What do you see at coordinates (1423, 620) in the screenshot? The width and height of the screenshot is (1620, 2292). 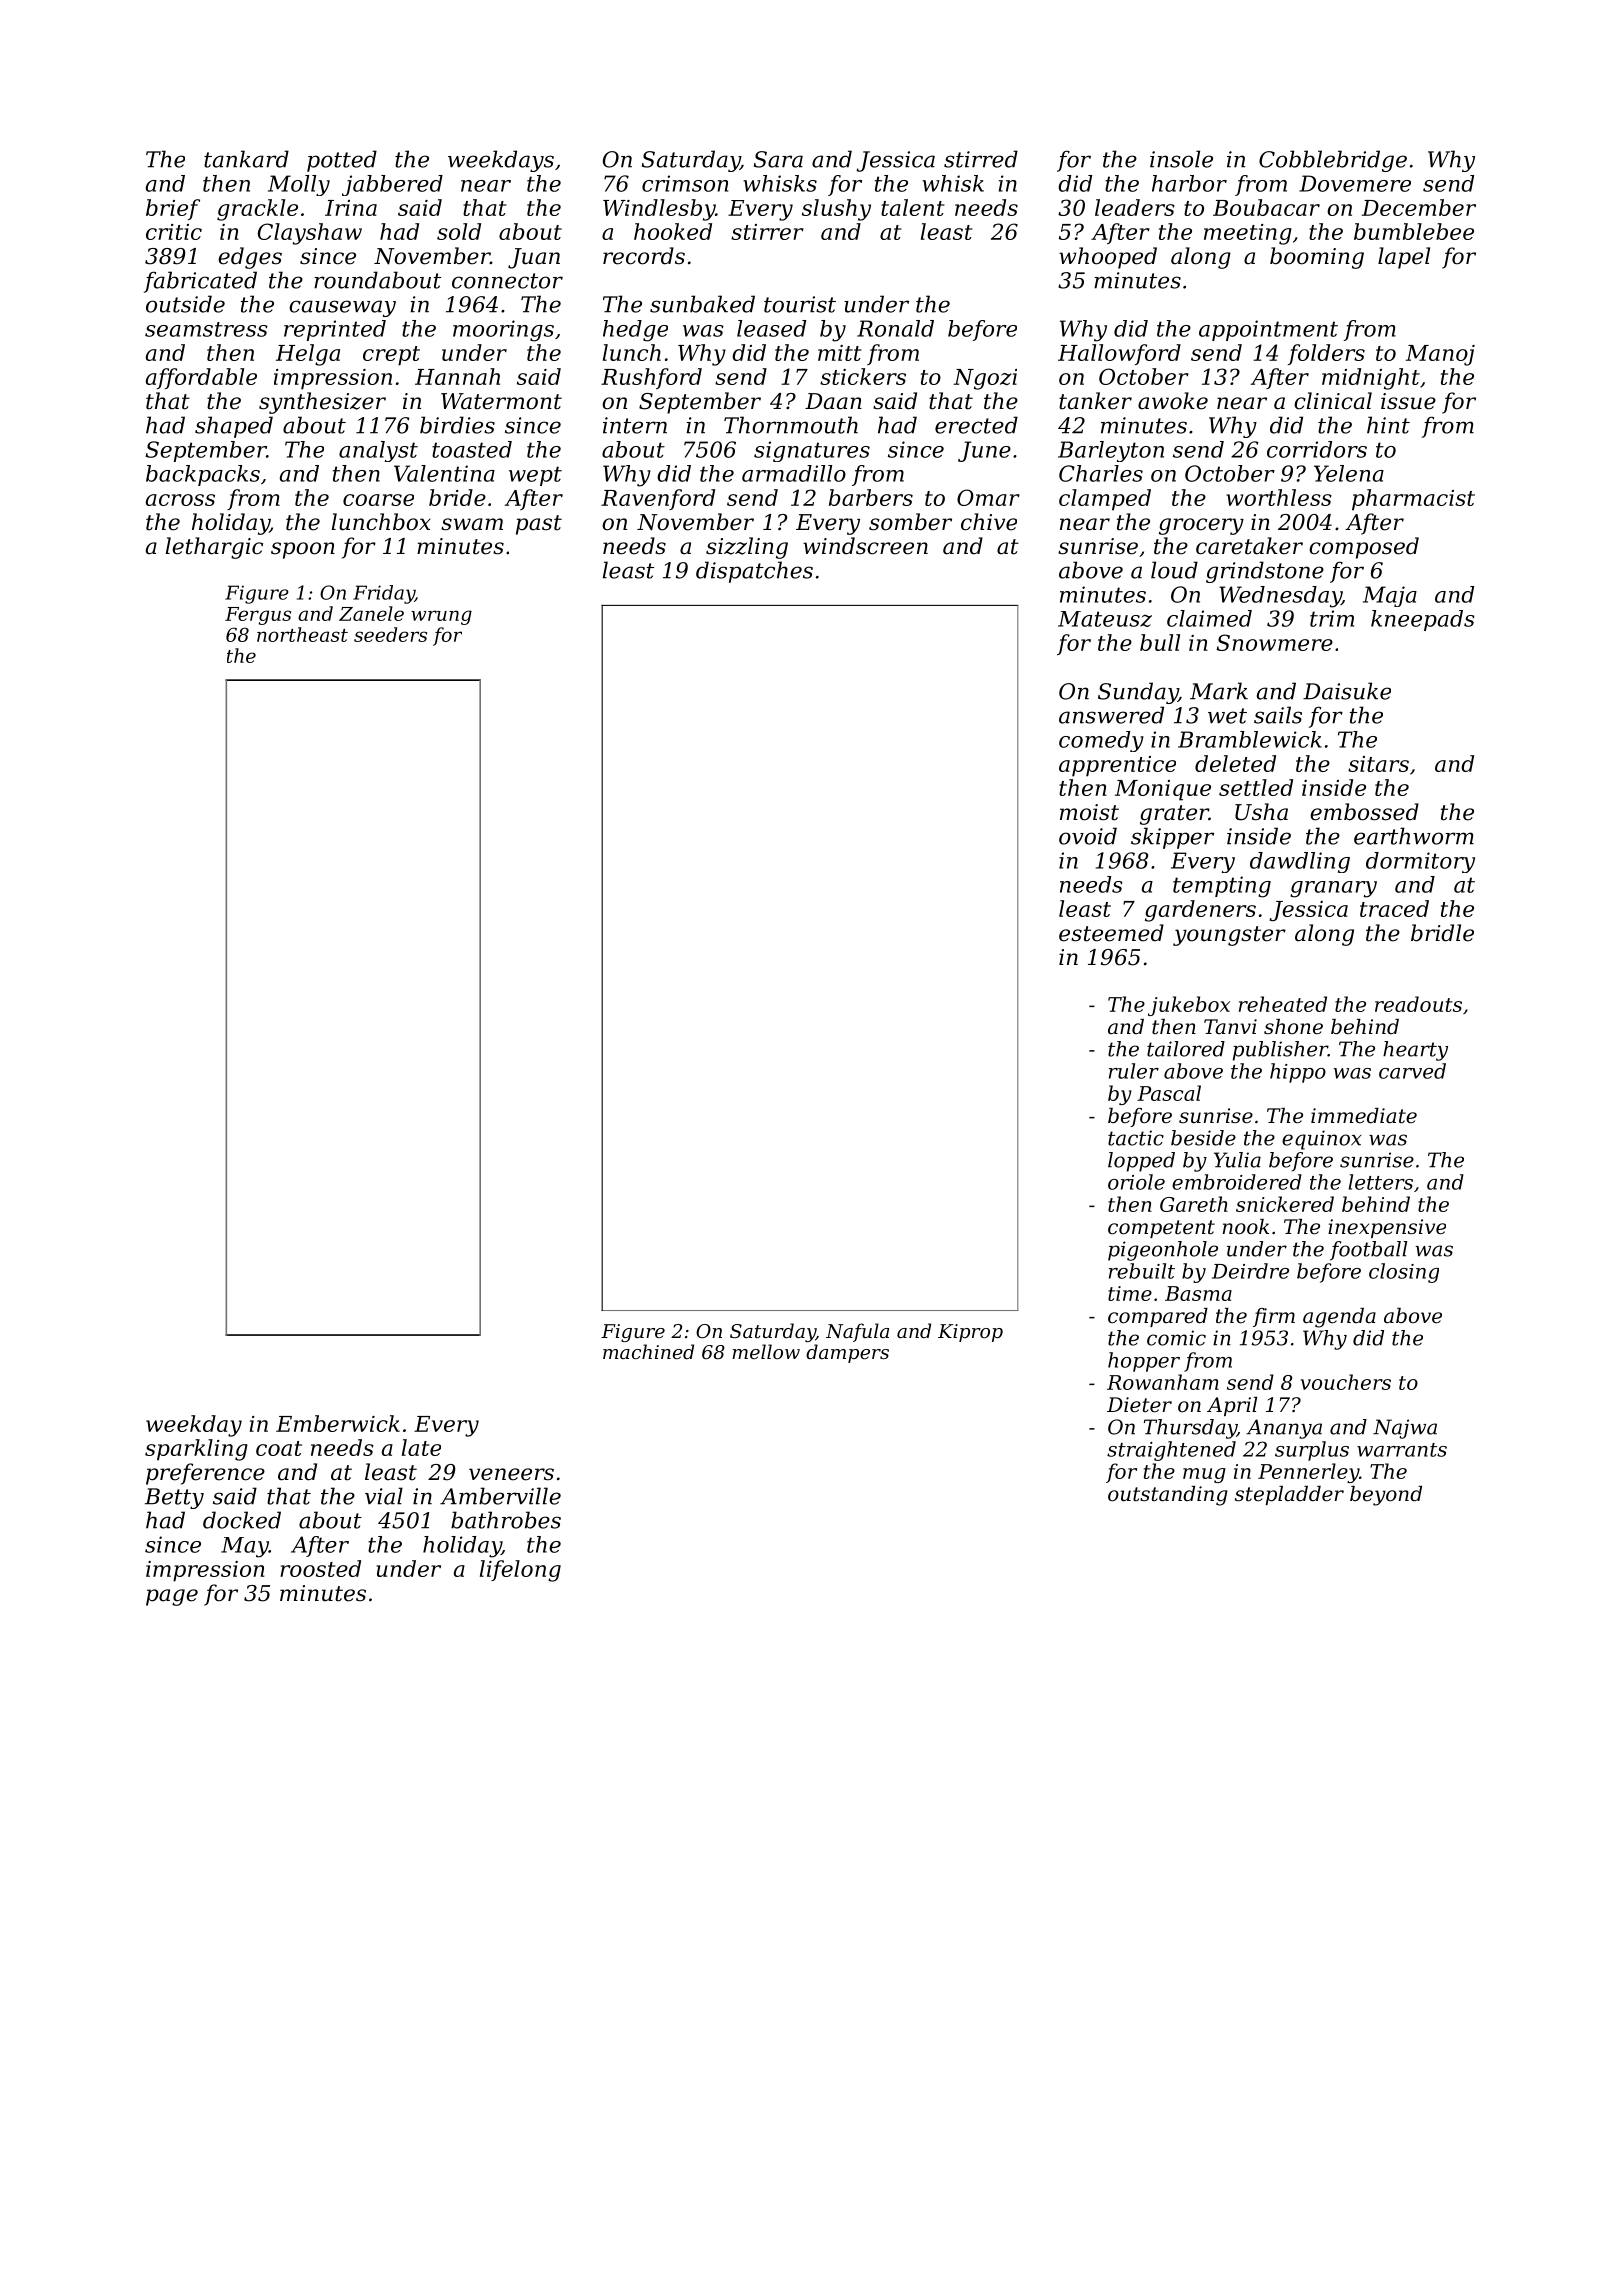 I see `kneepads` at bounding box center [1423, 620].
